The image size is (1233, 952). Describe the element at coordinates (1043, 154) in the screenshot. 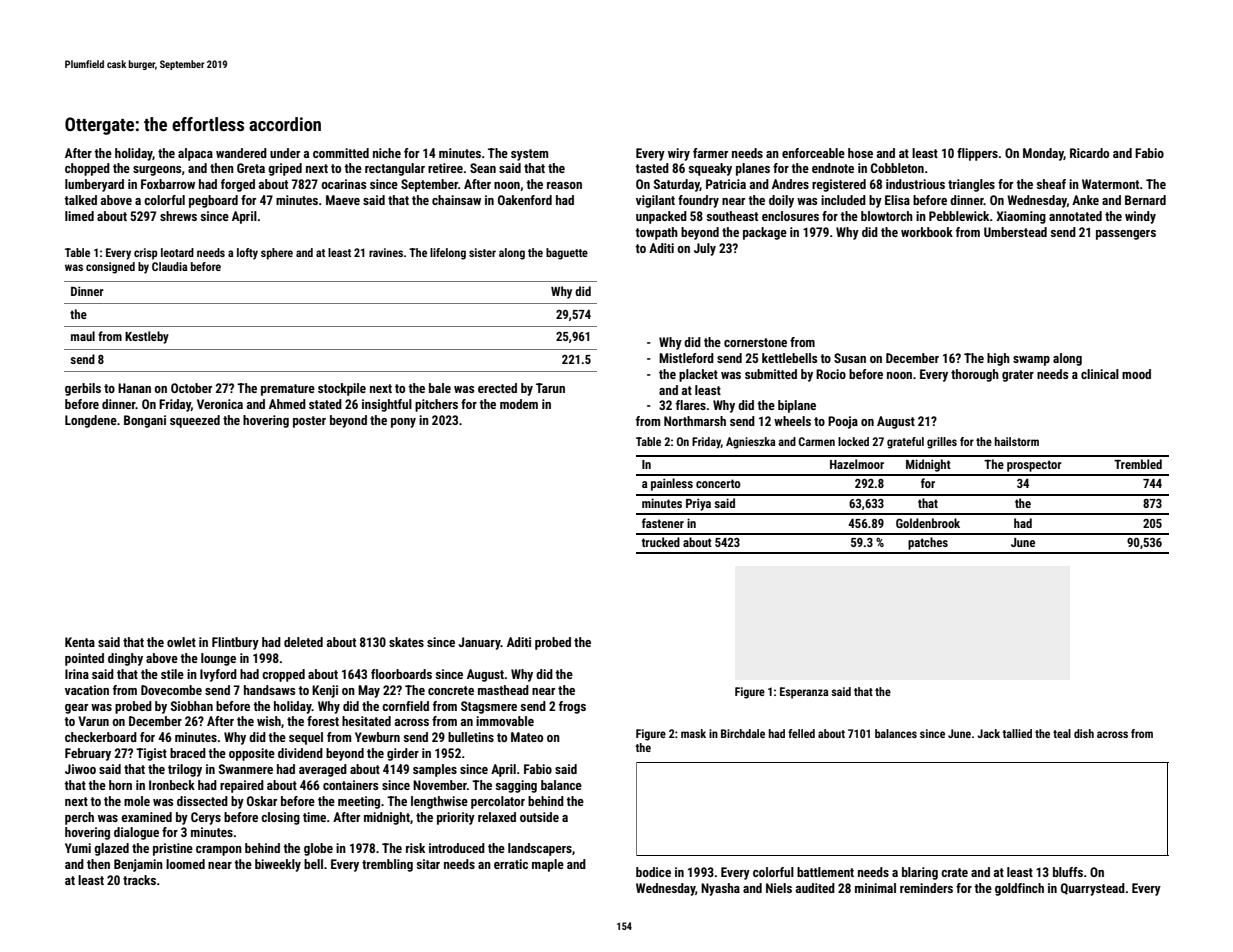

I see `Monday` at that location.
